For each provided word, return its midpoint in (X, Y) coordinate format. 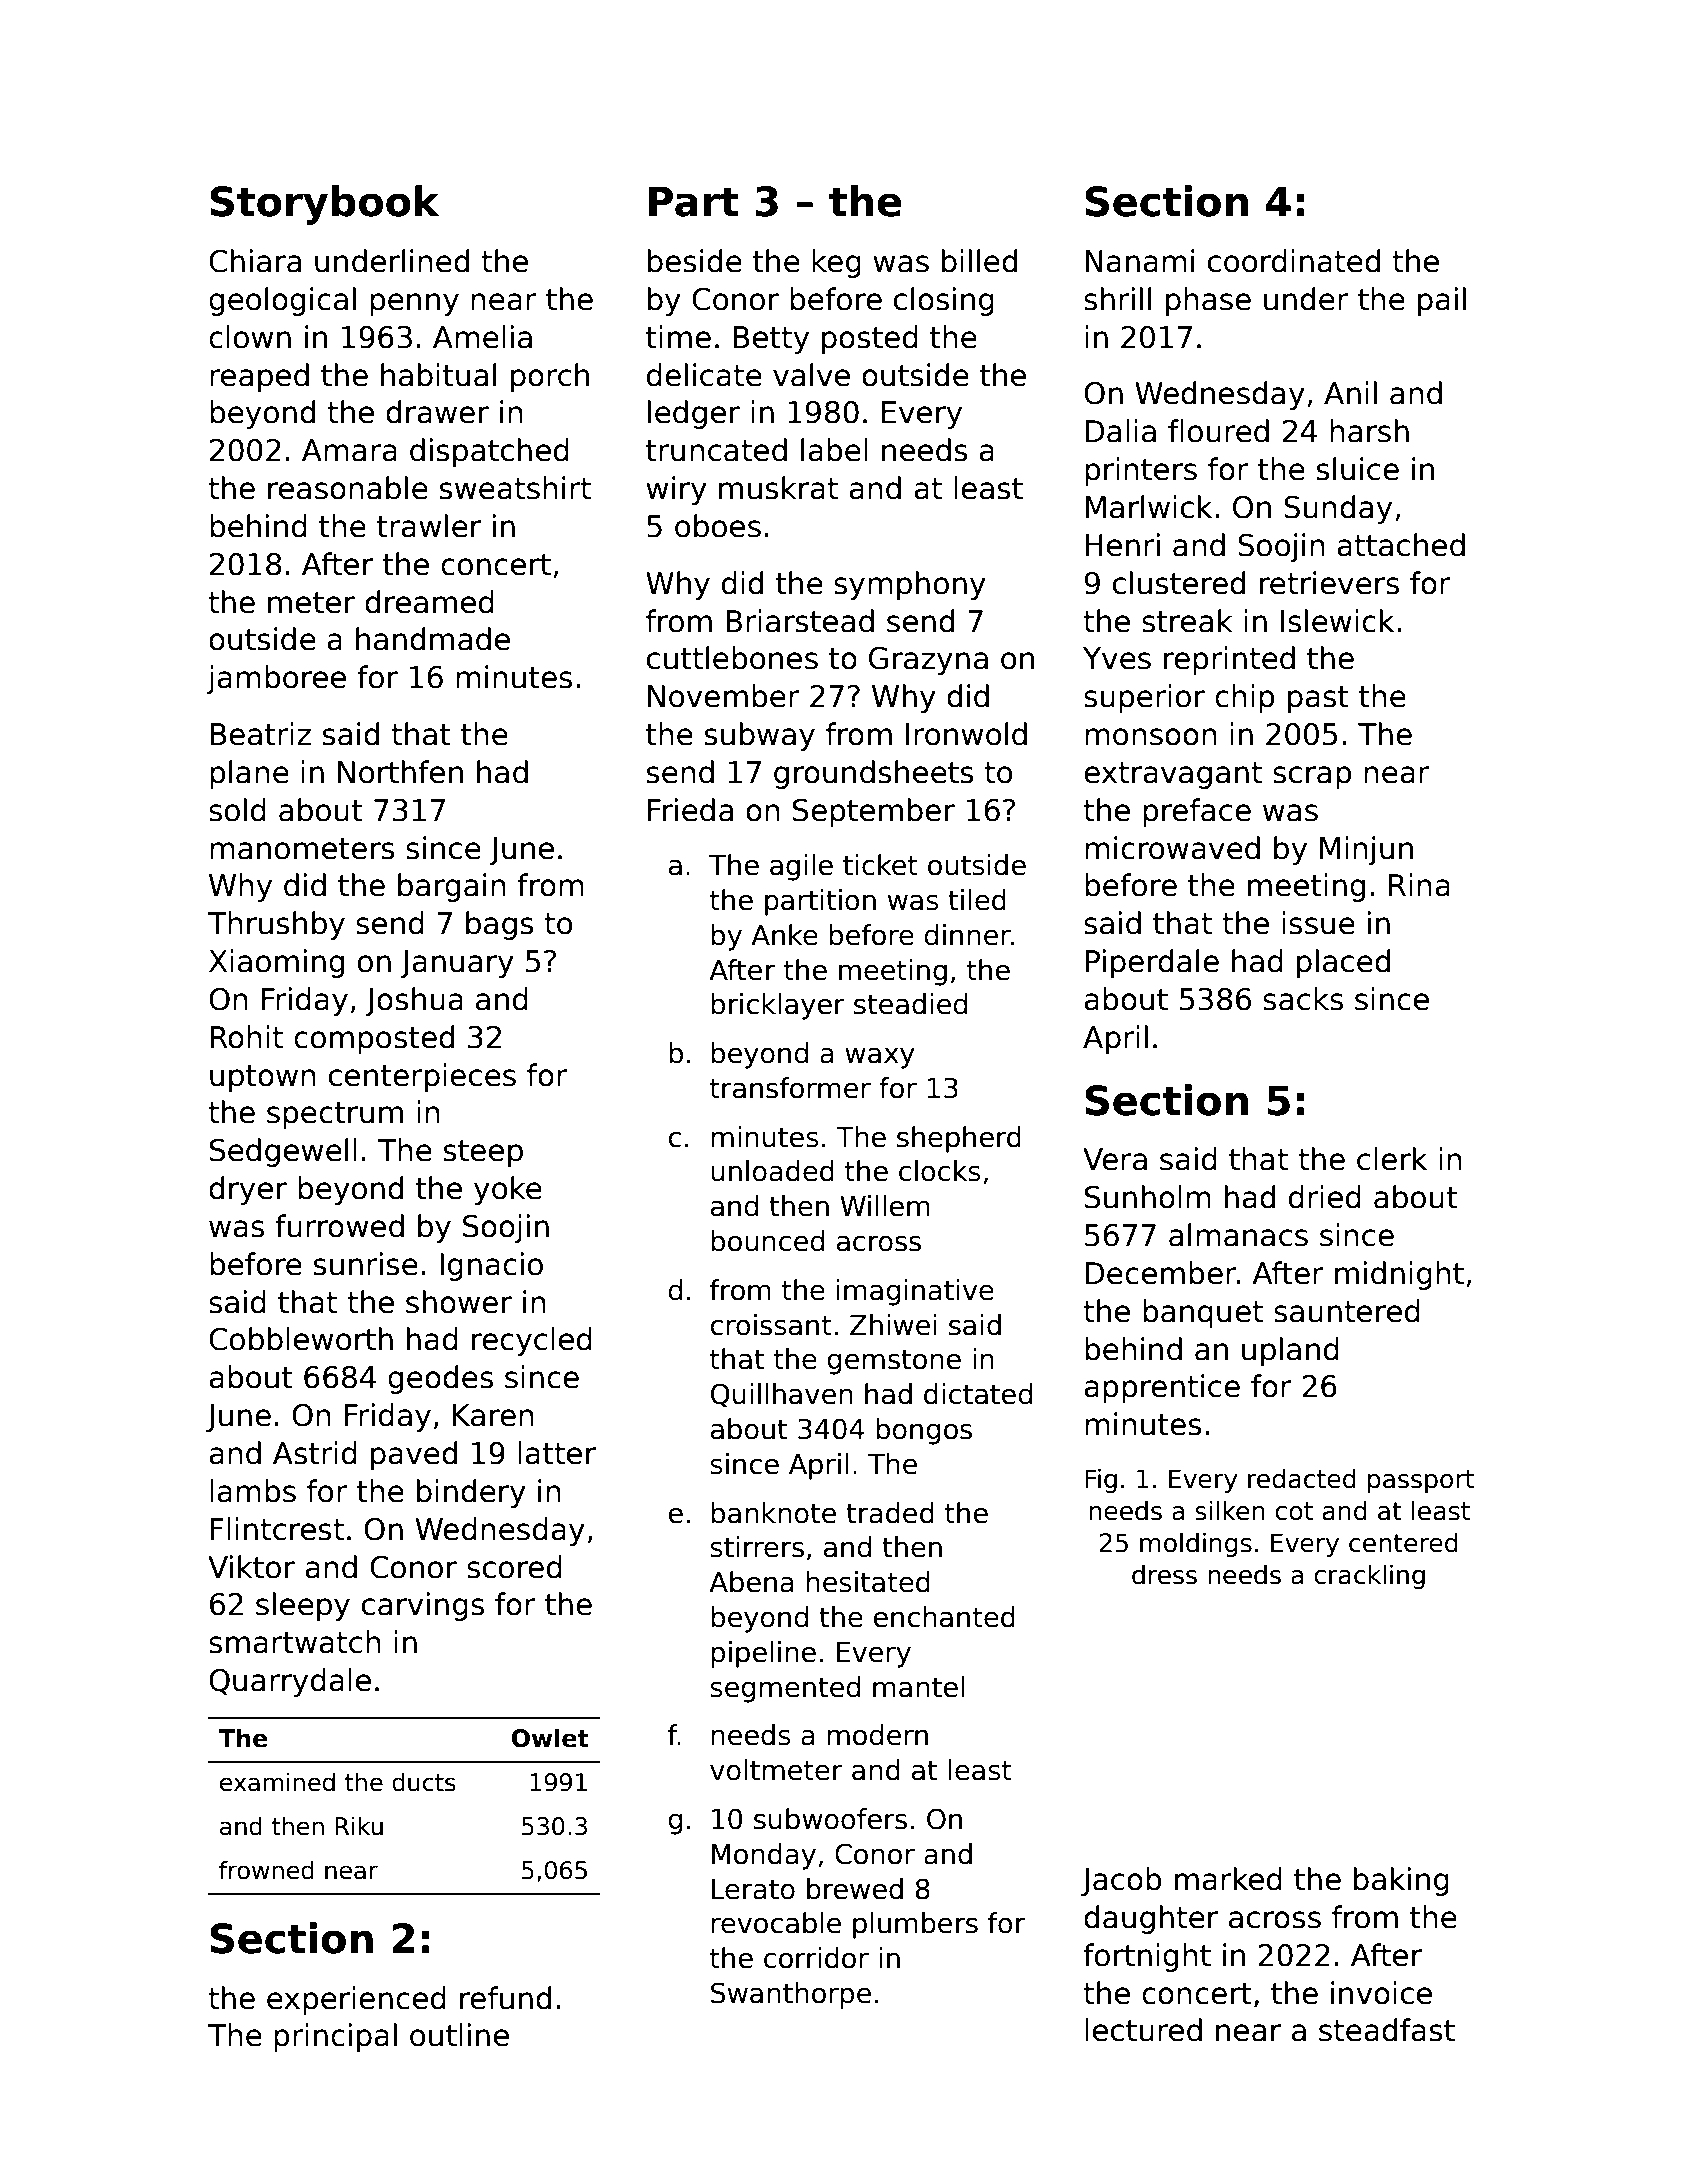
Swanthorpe (791, 1995)
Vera (1115, 1159)
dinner (967, 935)
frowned (266, 1870)
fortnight (1147, 1957)
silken (1230, 1510)
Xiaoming (276, 963)
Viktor (251, 1567)
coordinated (1294, 261)
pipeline (763, 1654)
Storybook (325, 205)
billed (979, 261)
